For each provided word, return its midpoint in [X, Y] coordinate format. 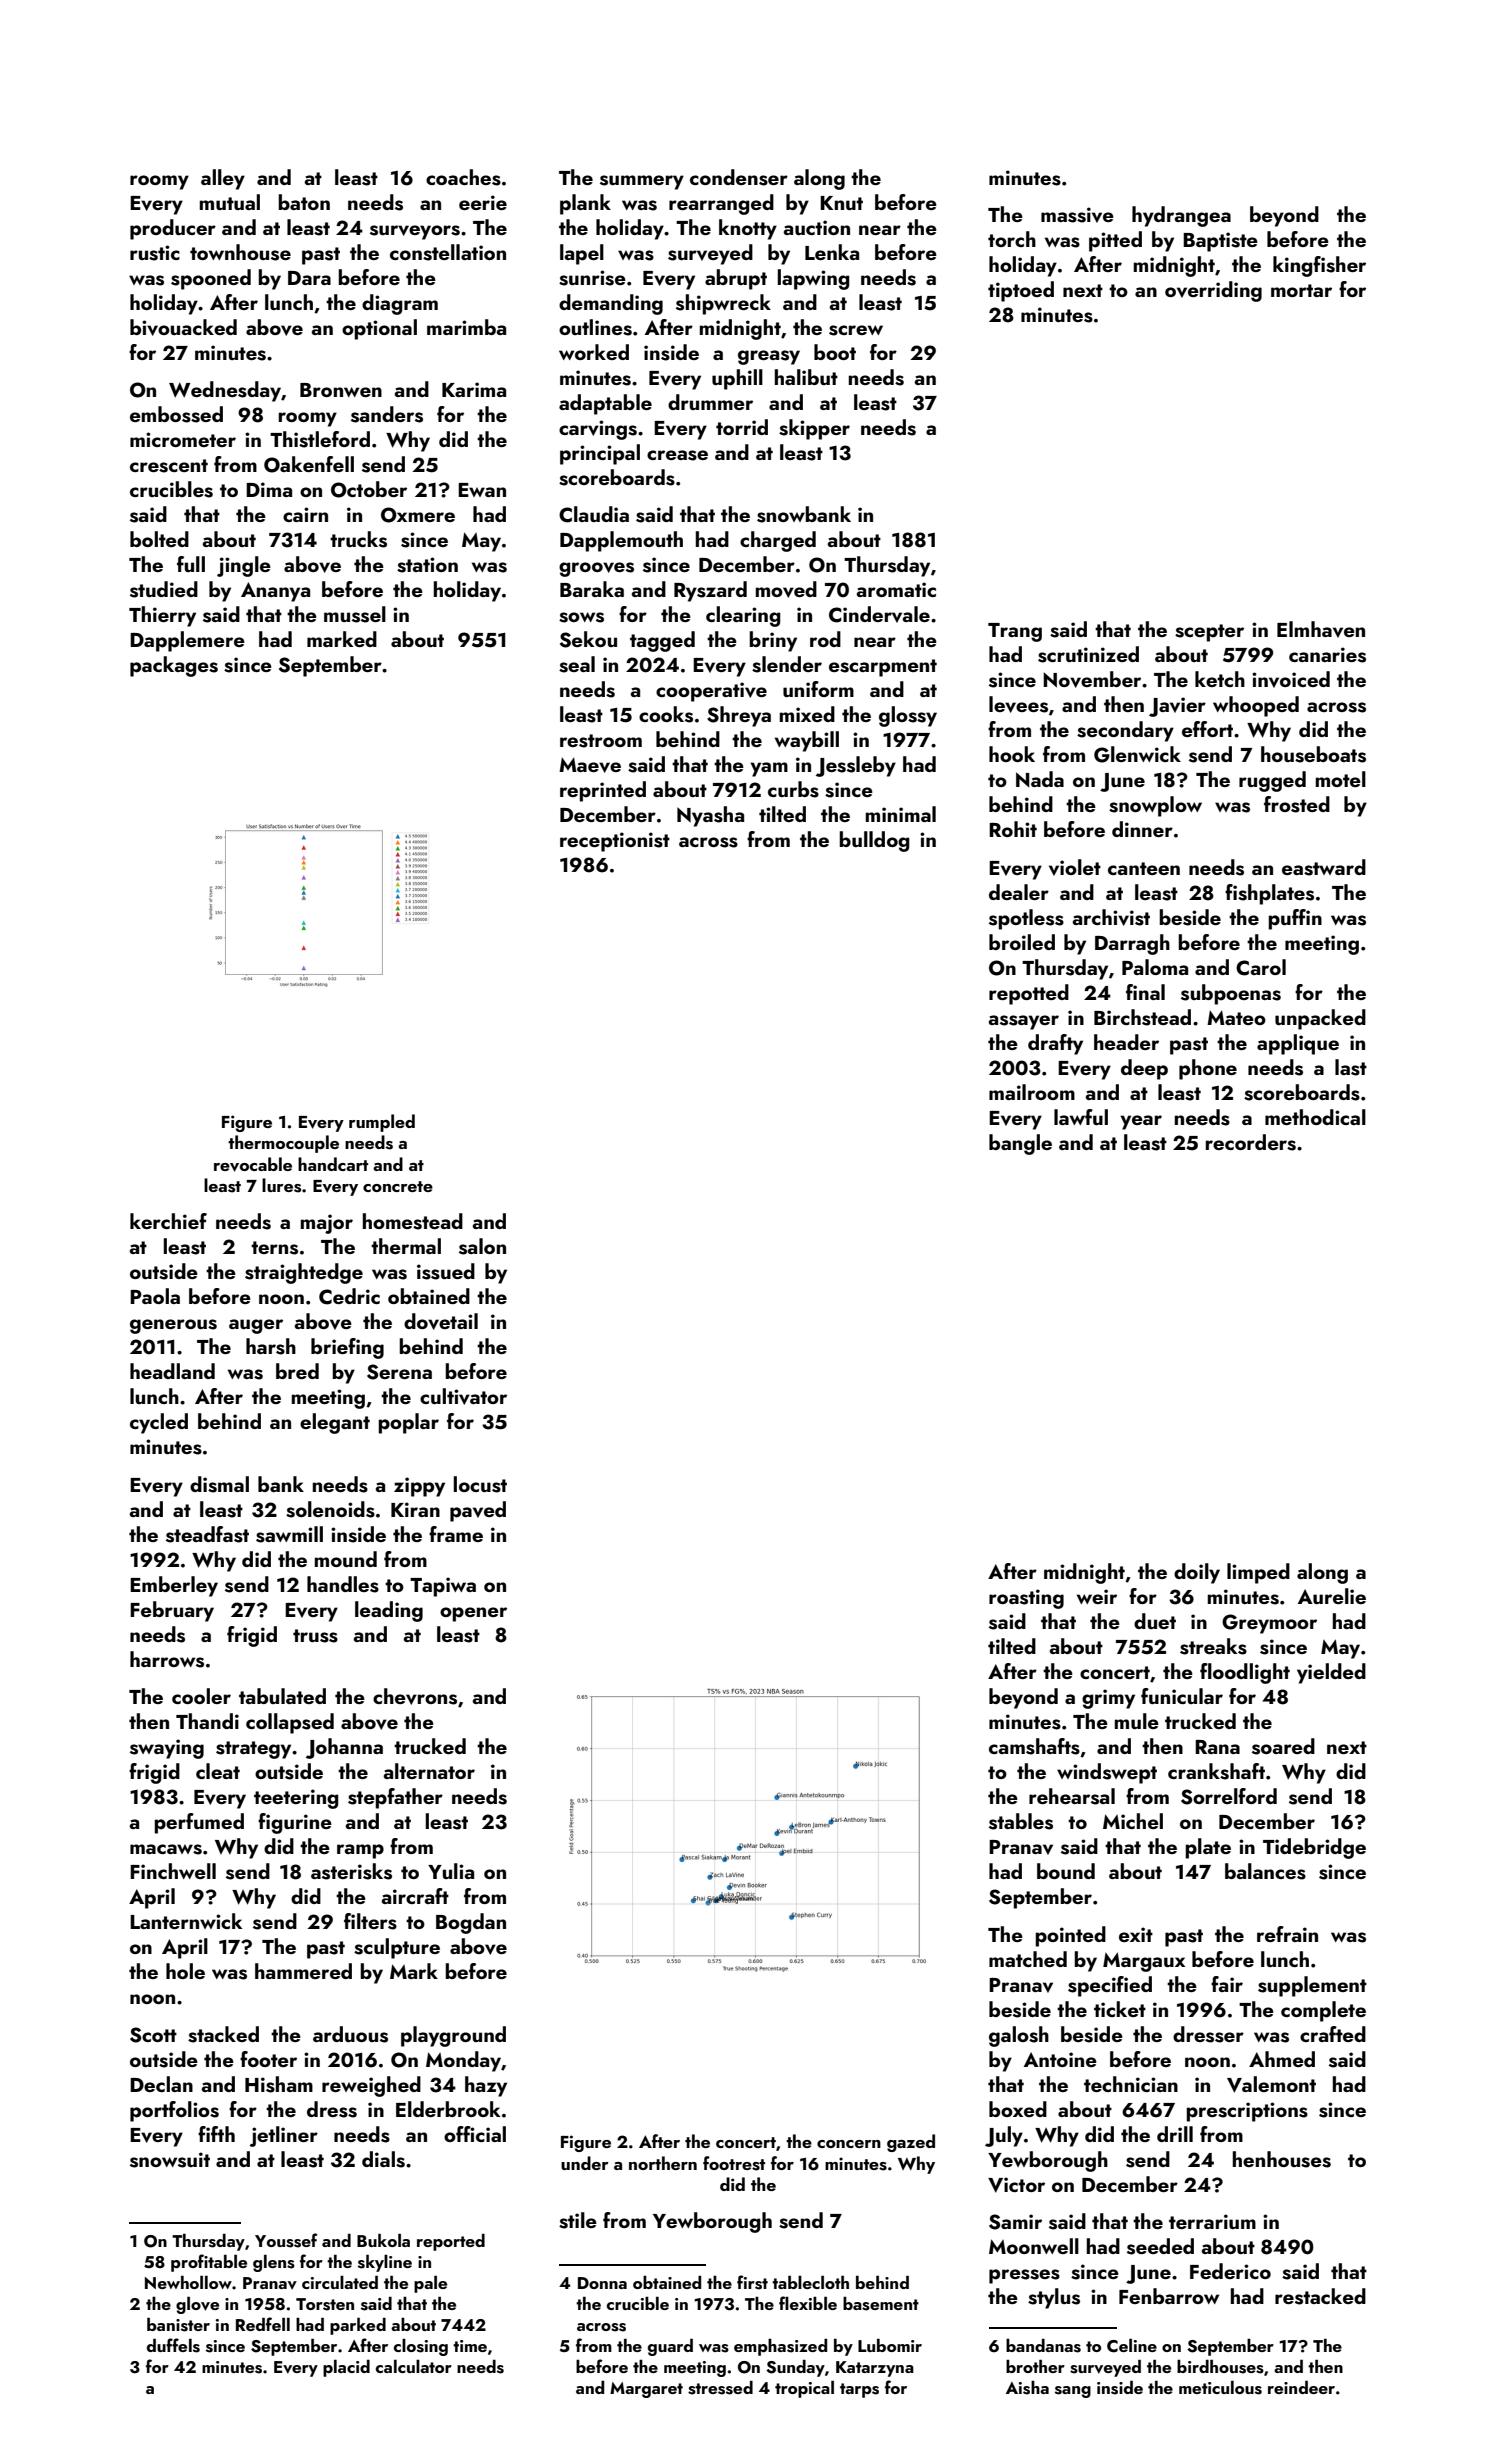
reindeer [1301, 2387]
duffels [173, 2345]
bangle [1020, 1144]
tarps [859, 2390]
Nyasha [710, 816]
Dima [269, 489]
